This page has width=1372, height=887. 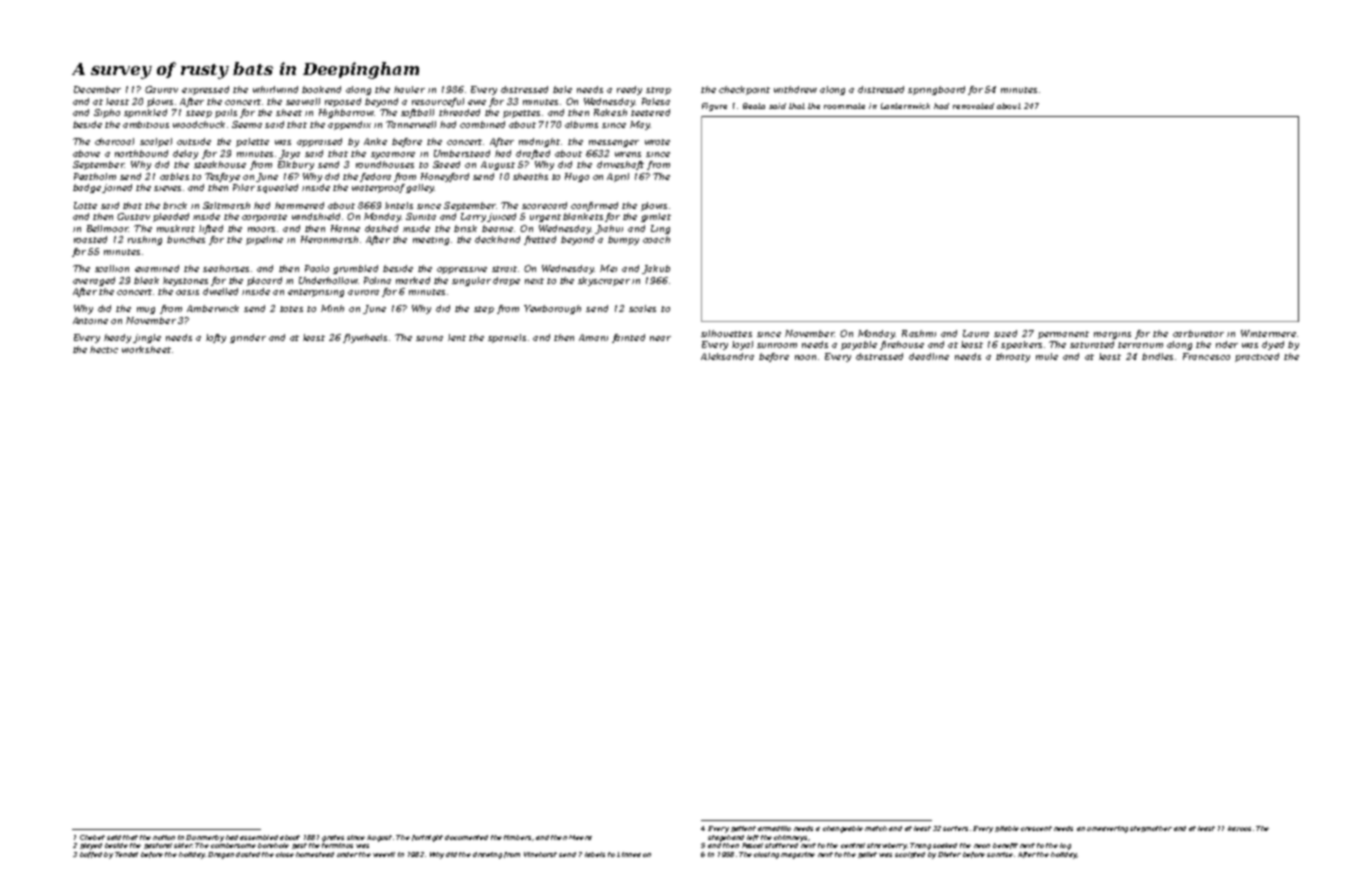 I want to click on strait, so click(x=504, y=269).
